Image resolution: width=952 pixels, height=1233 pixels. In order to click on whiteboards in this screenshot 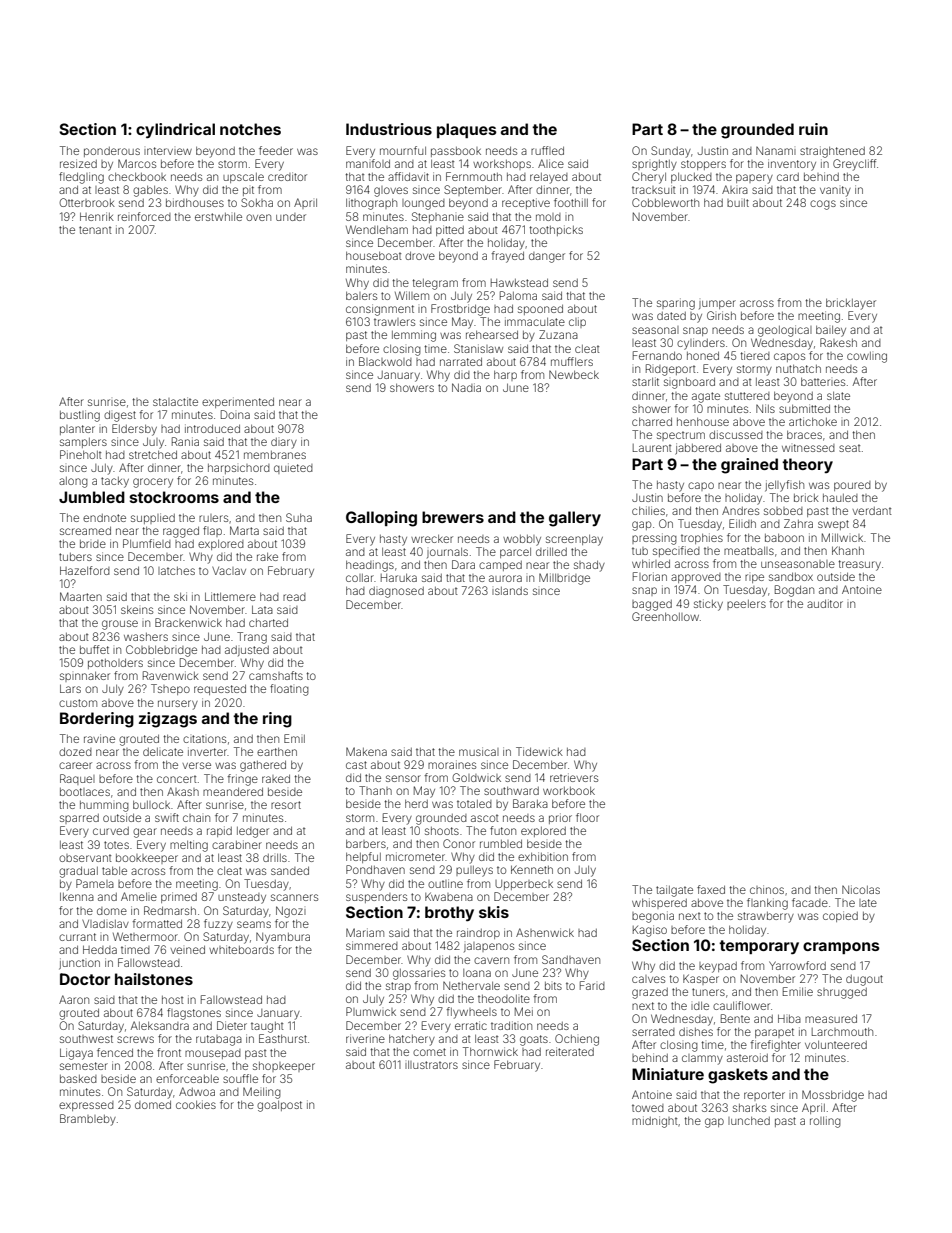, I will do `click(241, 949)`.
